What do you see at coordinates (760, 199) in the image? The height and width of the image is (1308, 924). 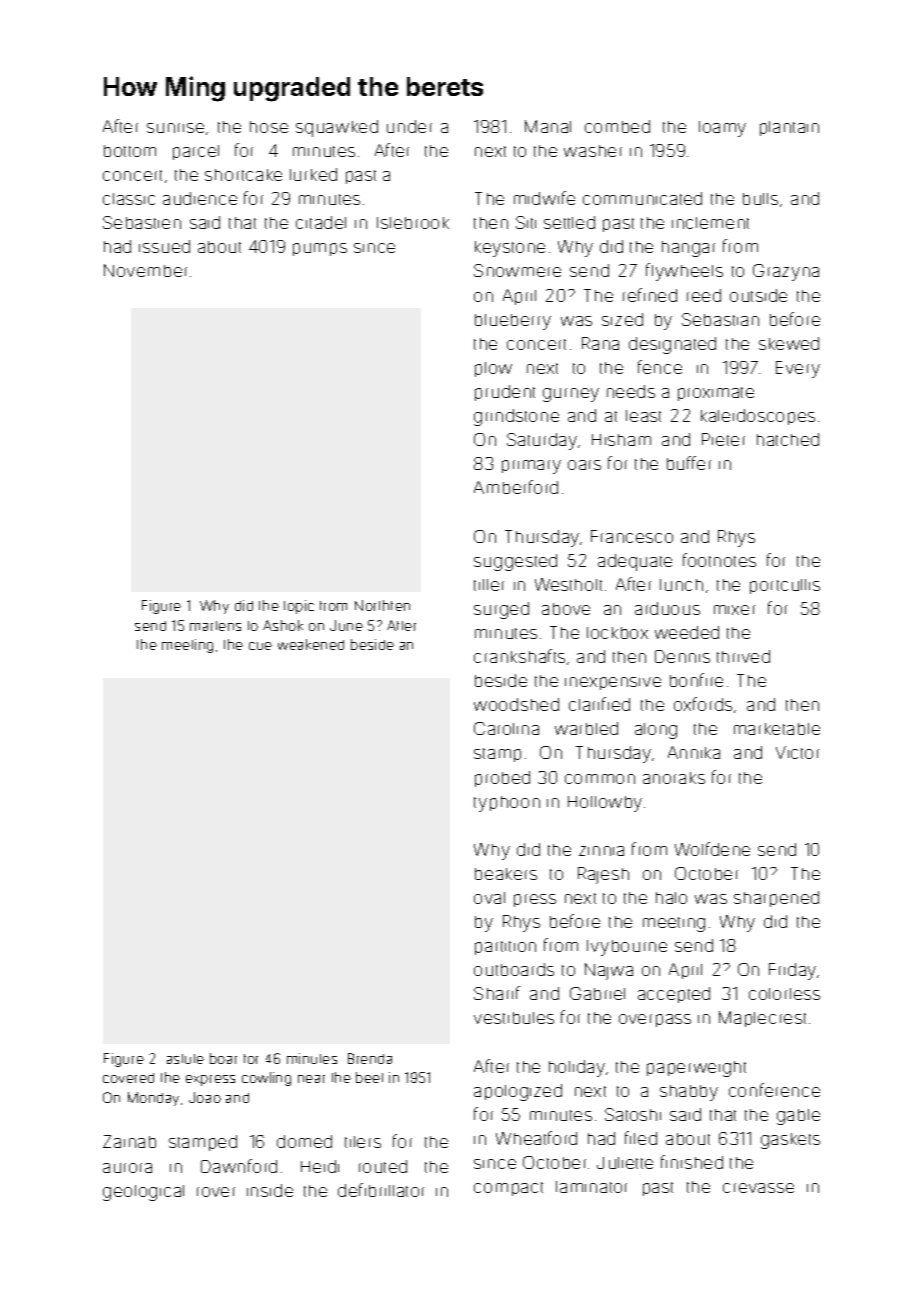 I see `bulls` at bounding box center [760, 199].
